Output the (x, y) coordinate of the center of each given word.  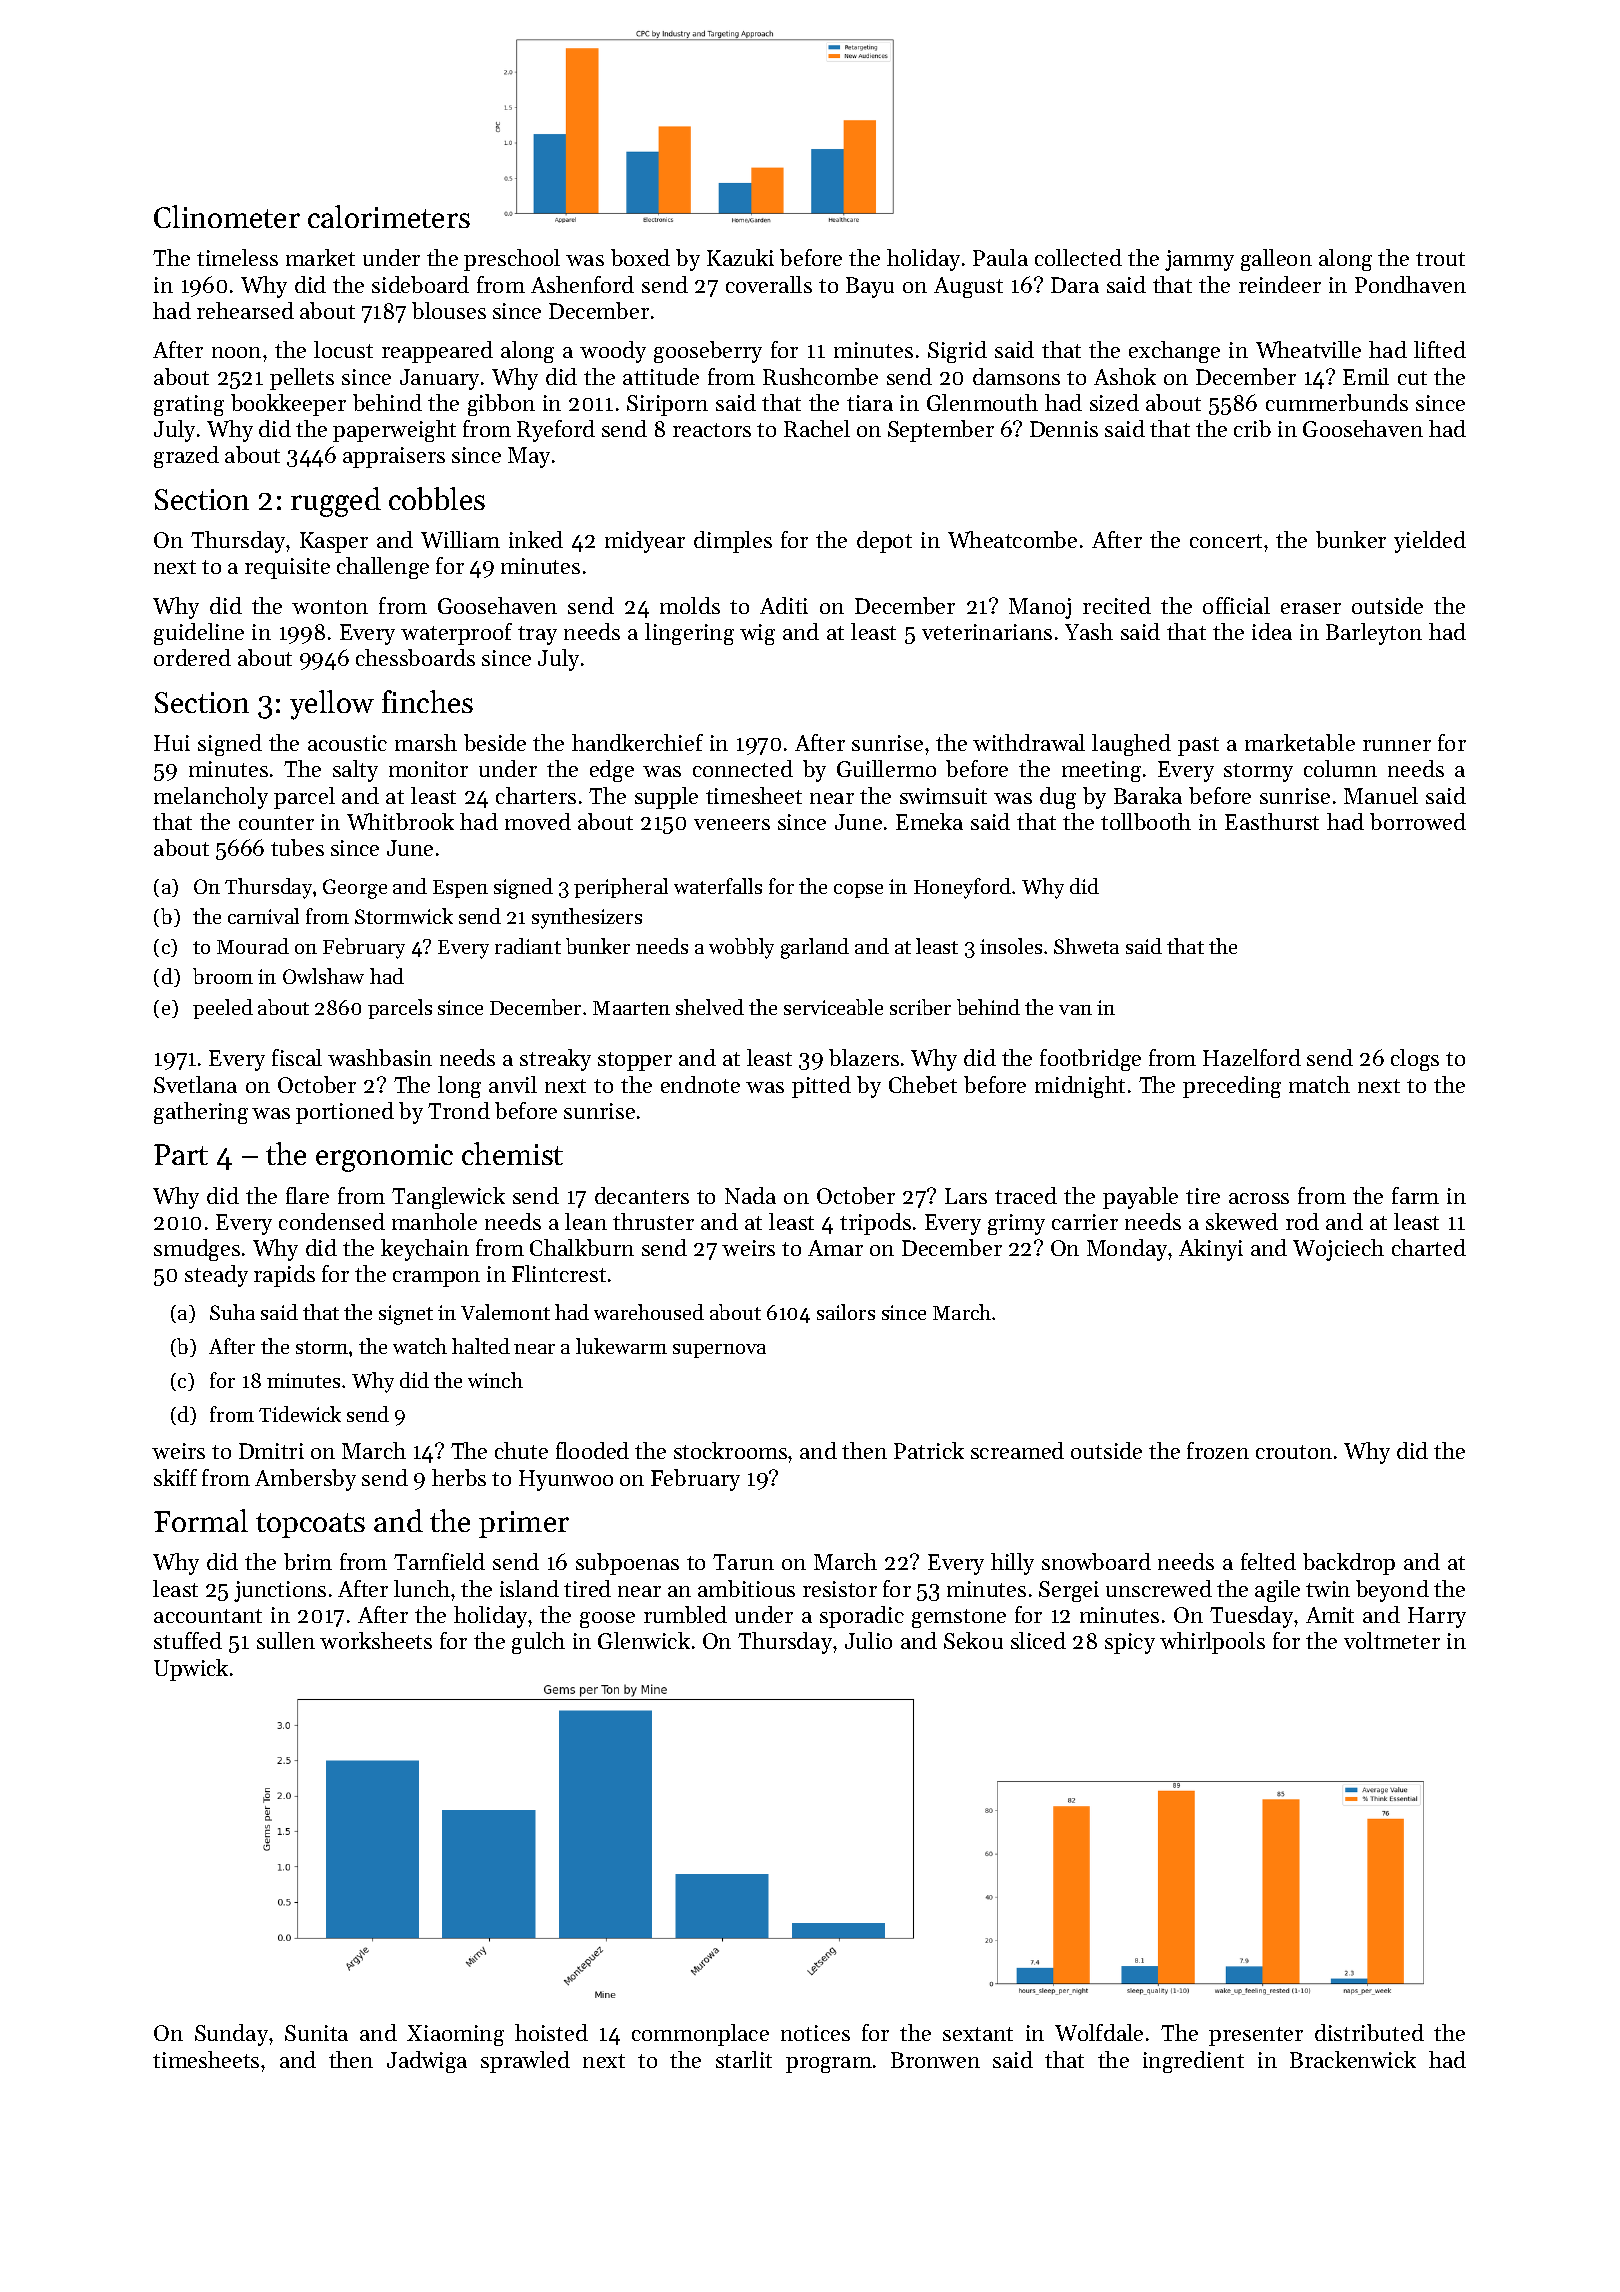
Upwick (191, 1670)
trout (1440, 259)
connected (743, 768)
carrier (1085, 1222)
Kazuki (740, 257)
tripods (875, 1224)
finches (427, 701)
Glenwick (644, 1640)
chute (521, 1450)
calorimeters (389, 216)
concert (1226, 541)
